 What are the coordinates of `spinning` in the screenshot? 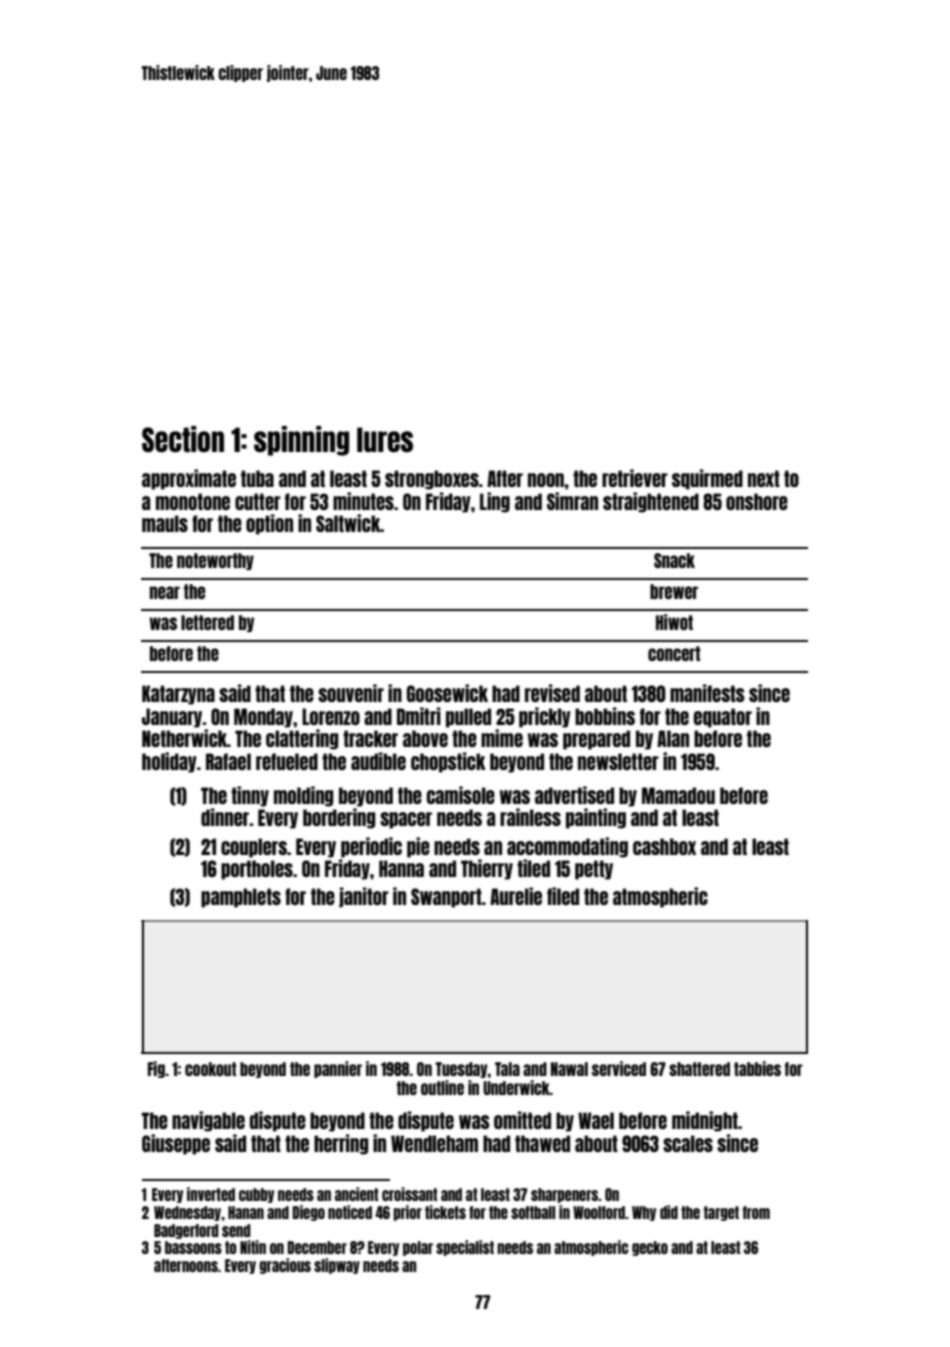 It's located at (301, 441).
